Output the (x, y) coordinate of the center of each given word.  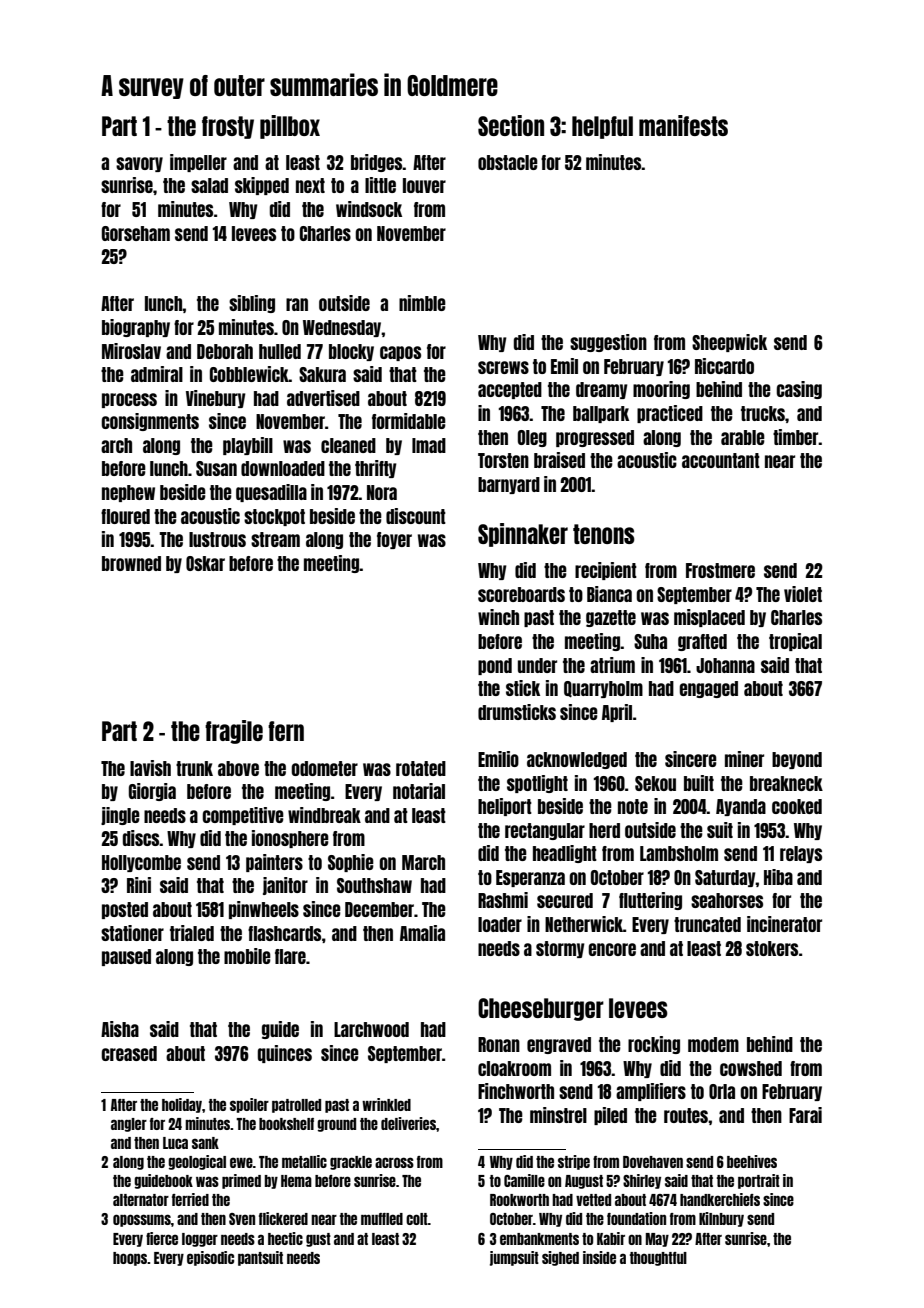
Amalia (422, 933)
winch (498, 617)
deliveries (408, 1123)
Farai (805, 1115)
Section (511, 125)
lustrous (217, 539)
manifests (683, 125)
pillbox (290, 127)
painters (274, 863)
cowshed (751, 1068)
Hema (296, 1181)
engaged (708, 689)
